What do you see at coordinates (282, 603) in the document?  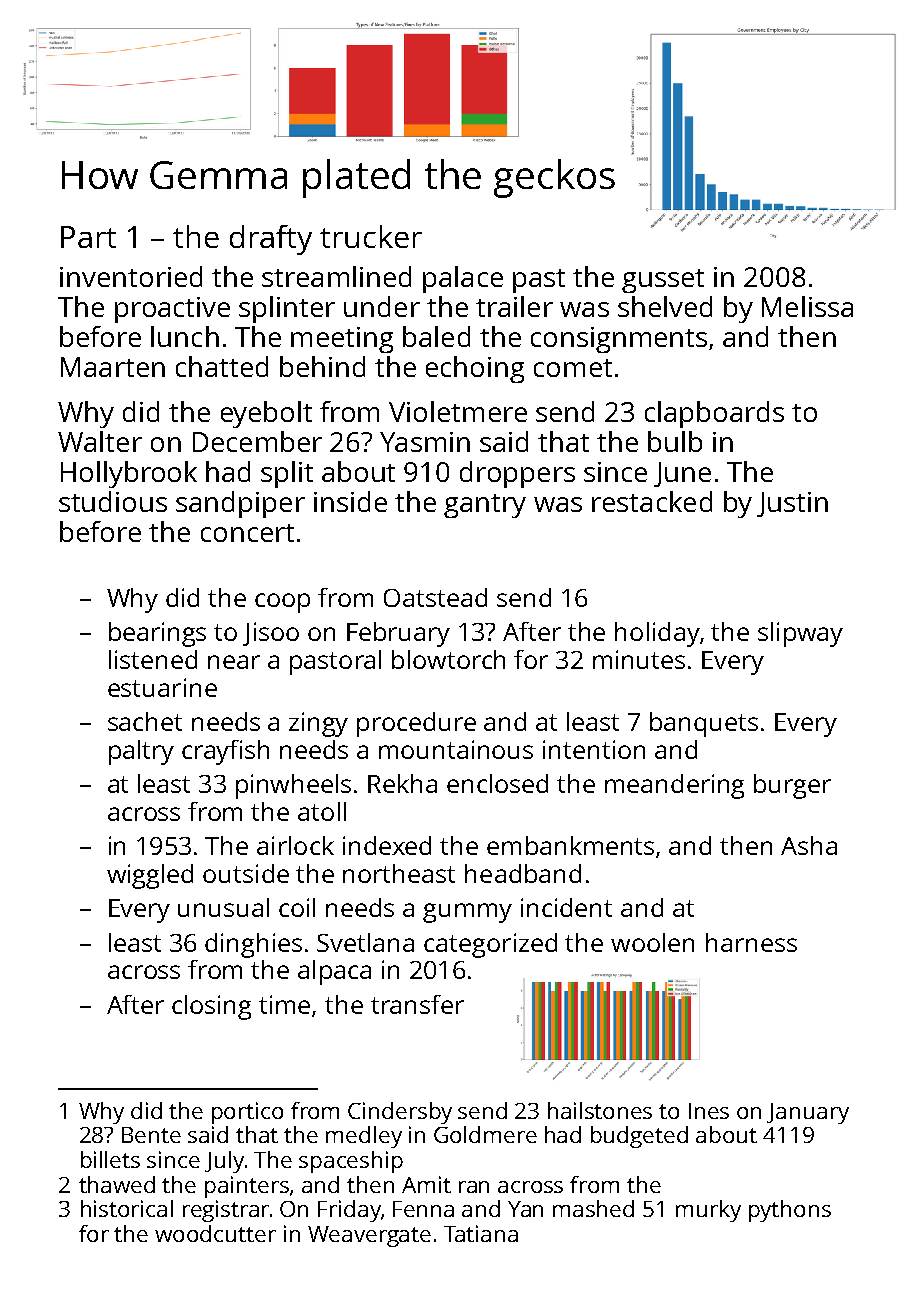 I see `coop` at bounding box center [282, 603].
